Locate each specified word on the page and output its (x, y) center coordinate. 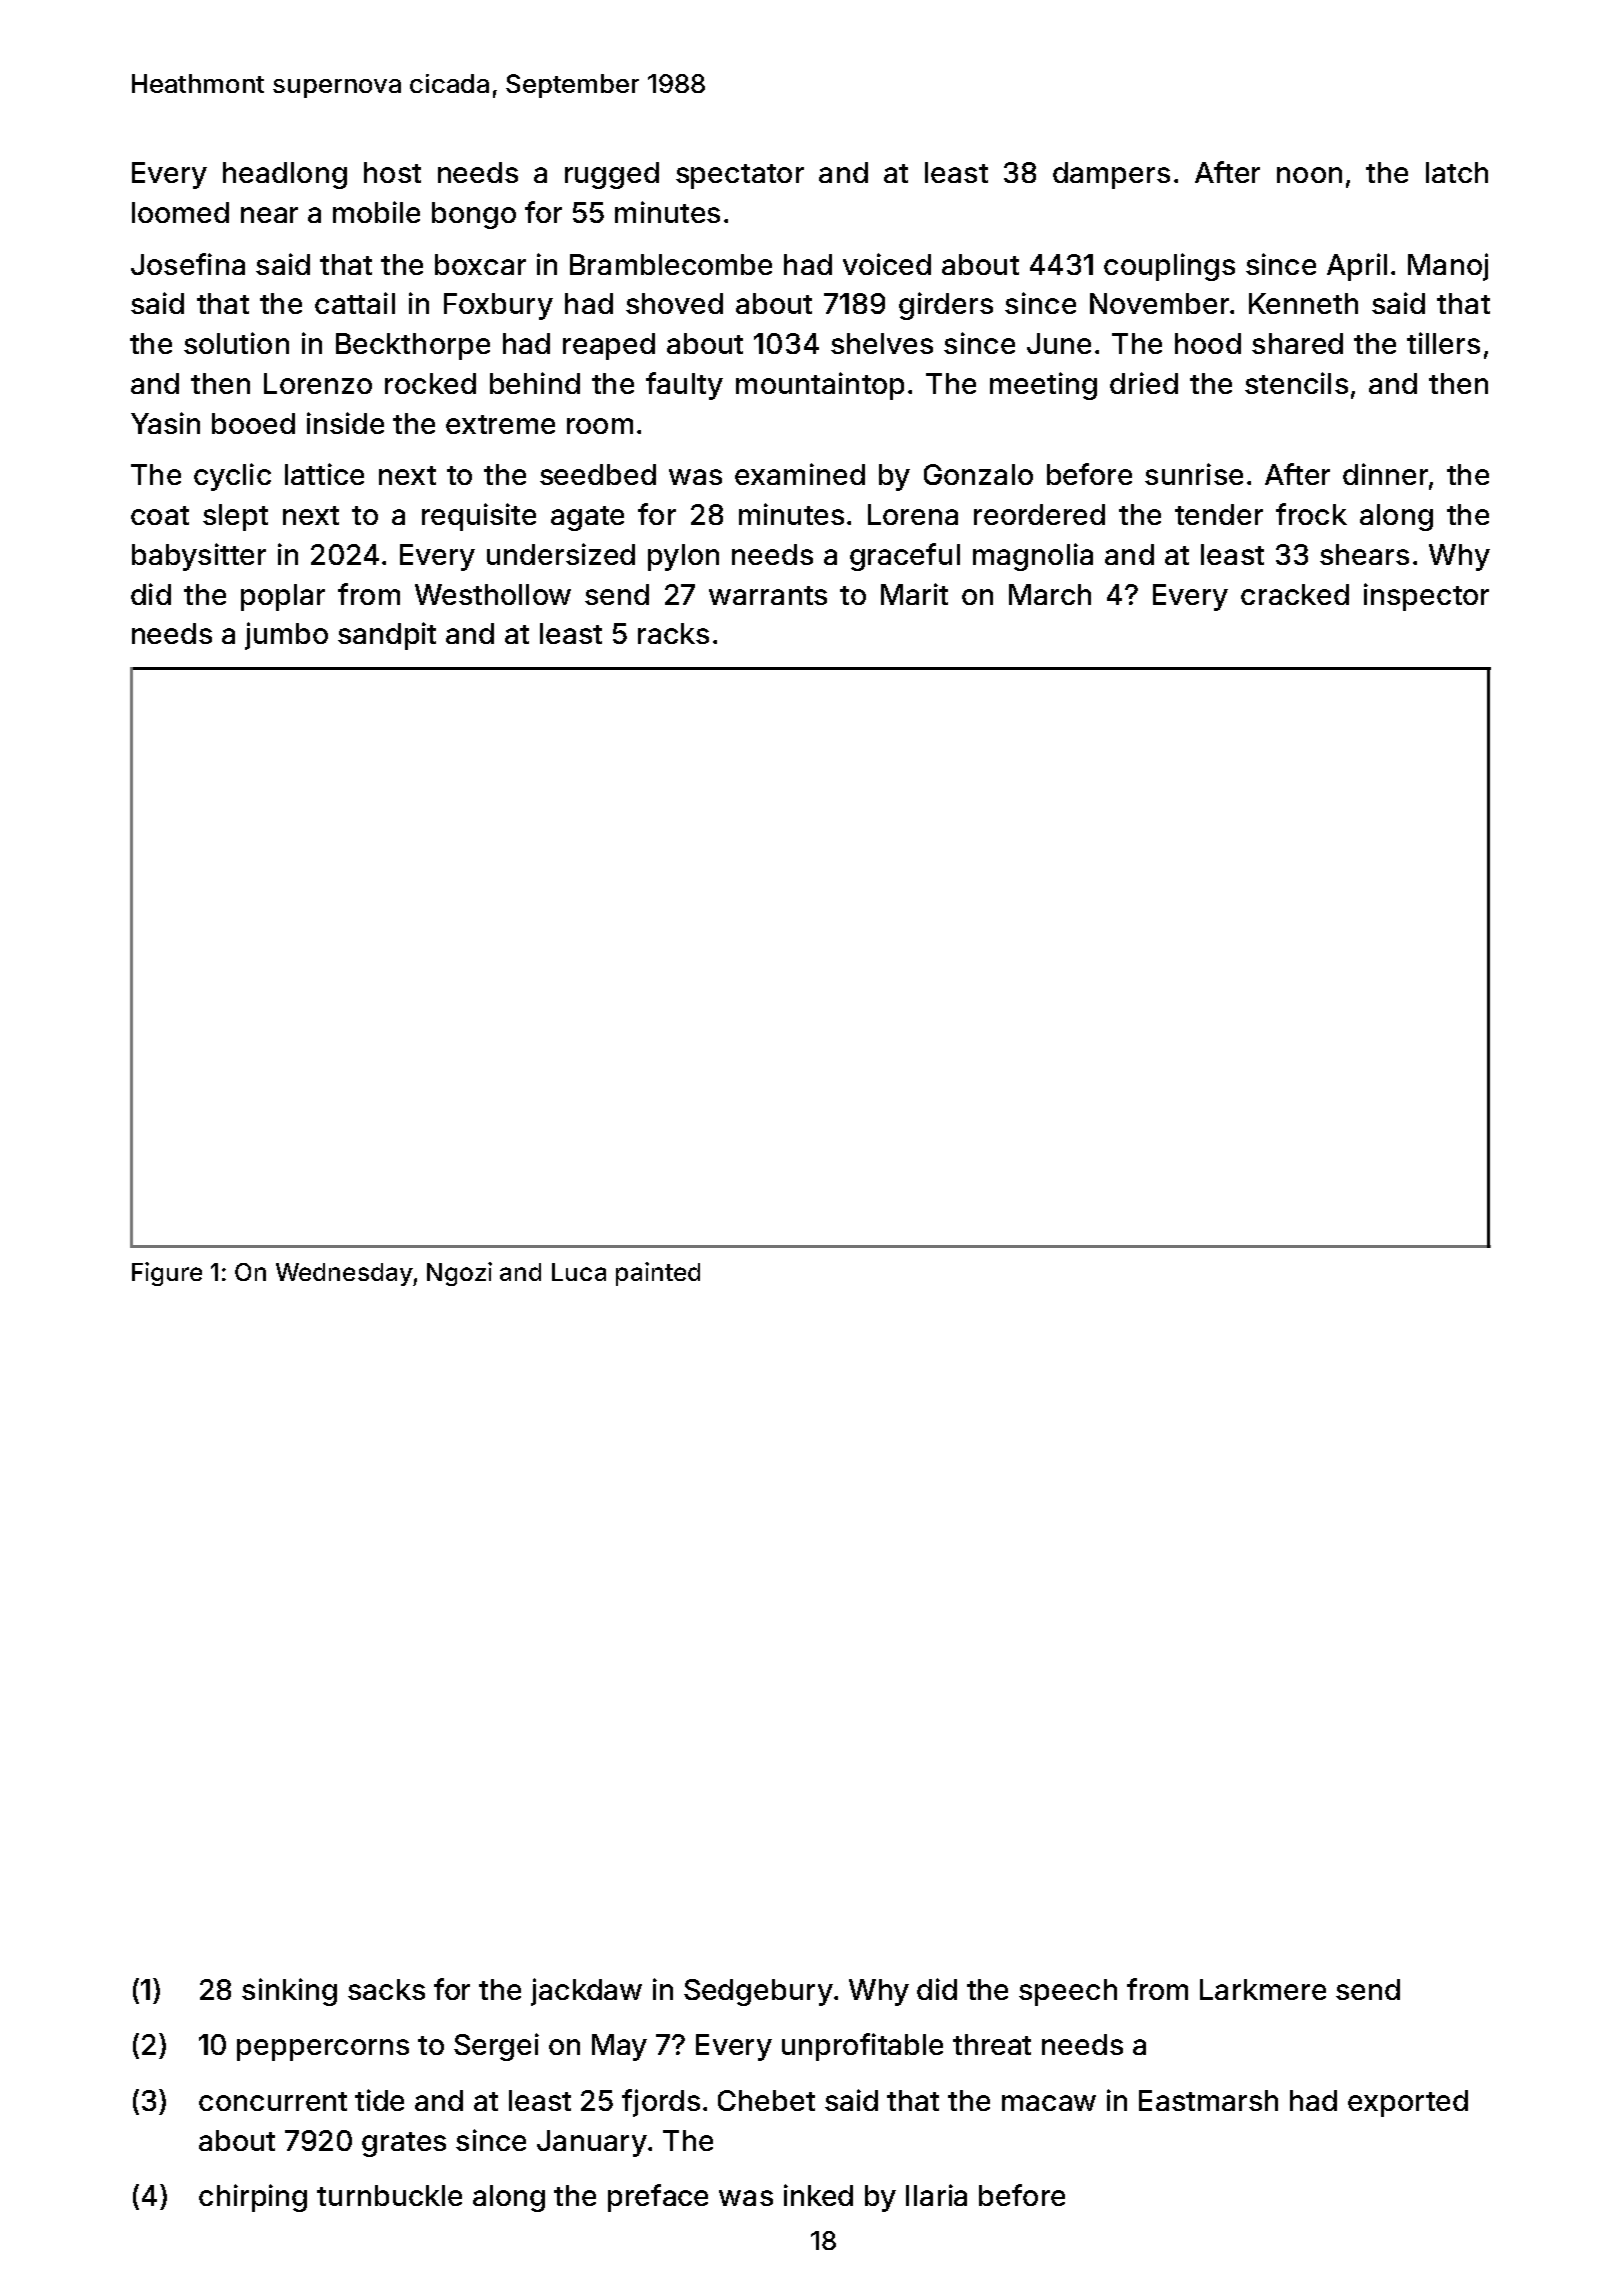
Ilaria (936, 2195)
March (1050, 594)
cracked (1295, 594)
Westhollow (493, 594)
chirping (253, 2198)
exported (1408, 2103)
